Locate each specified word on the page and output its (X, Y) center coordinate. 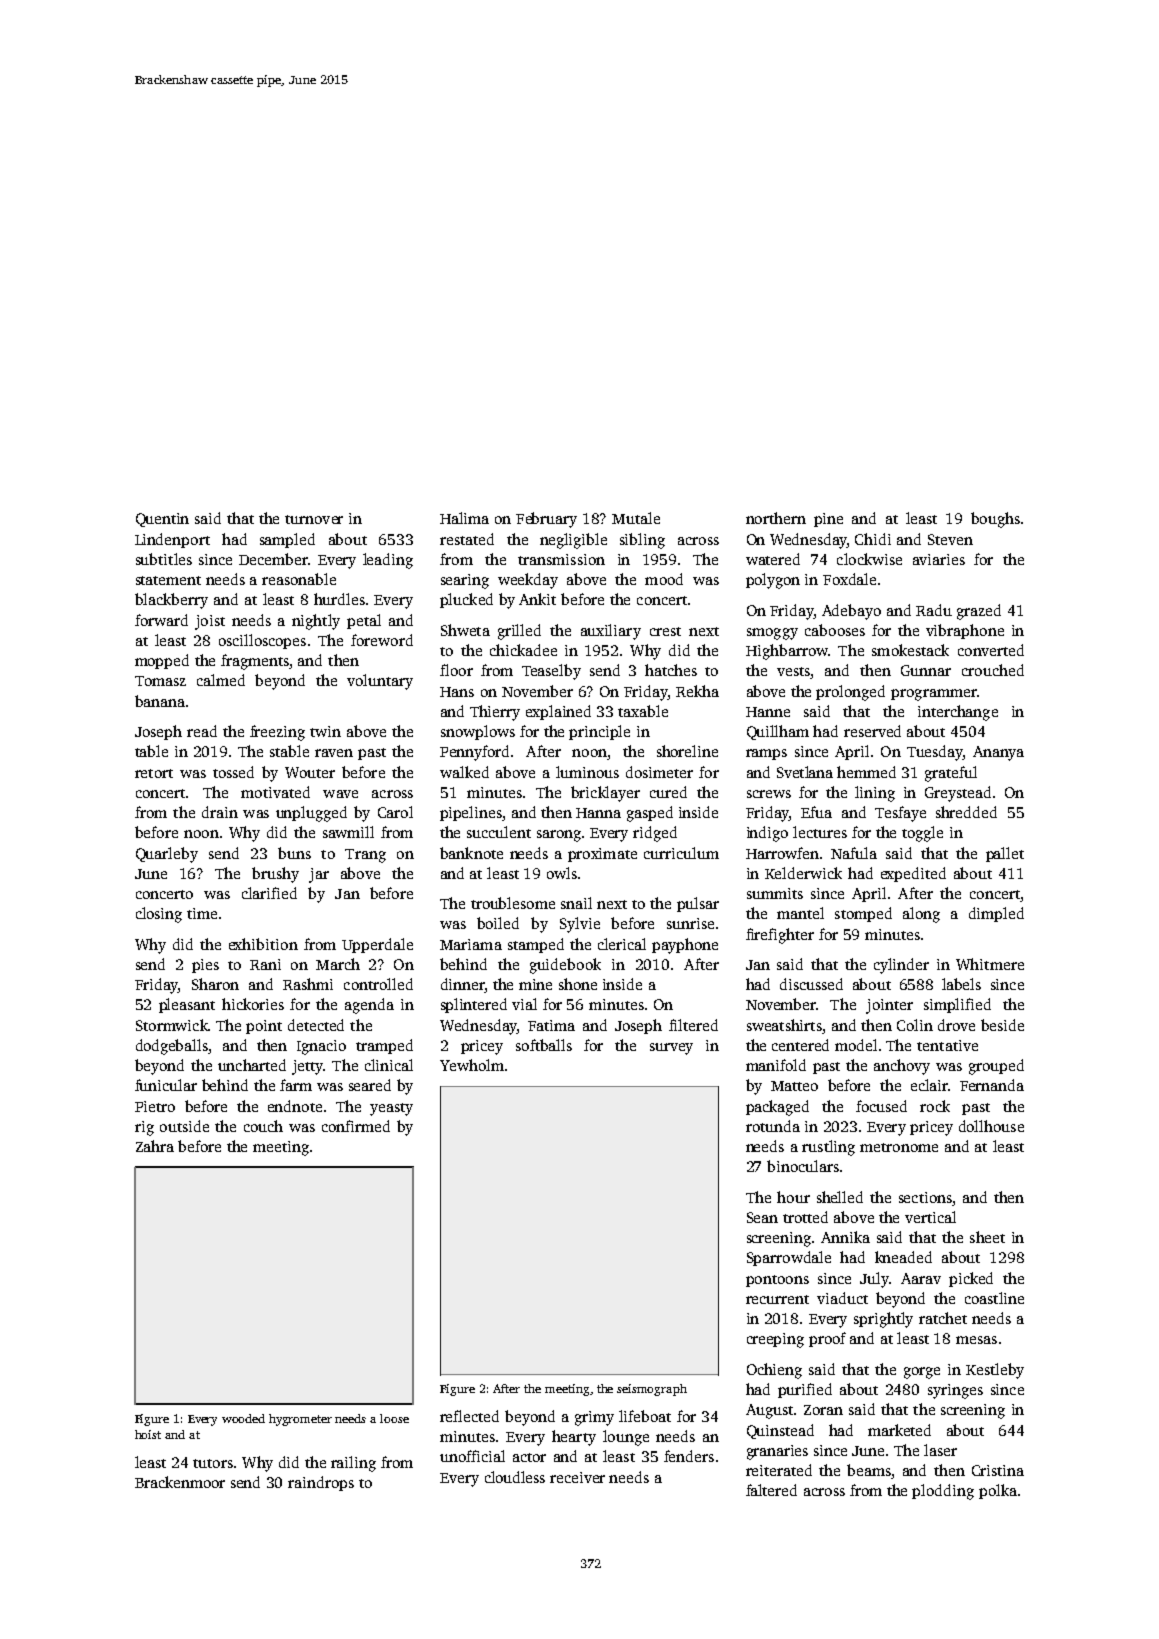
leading (388, 561)
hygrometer (300, 1420)
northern (776, 518)
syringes (955, 1391)
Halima (464, 518)
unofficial (472, 1456)
